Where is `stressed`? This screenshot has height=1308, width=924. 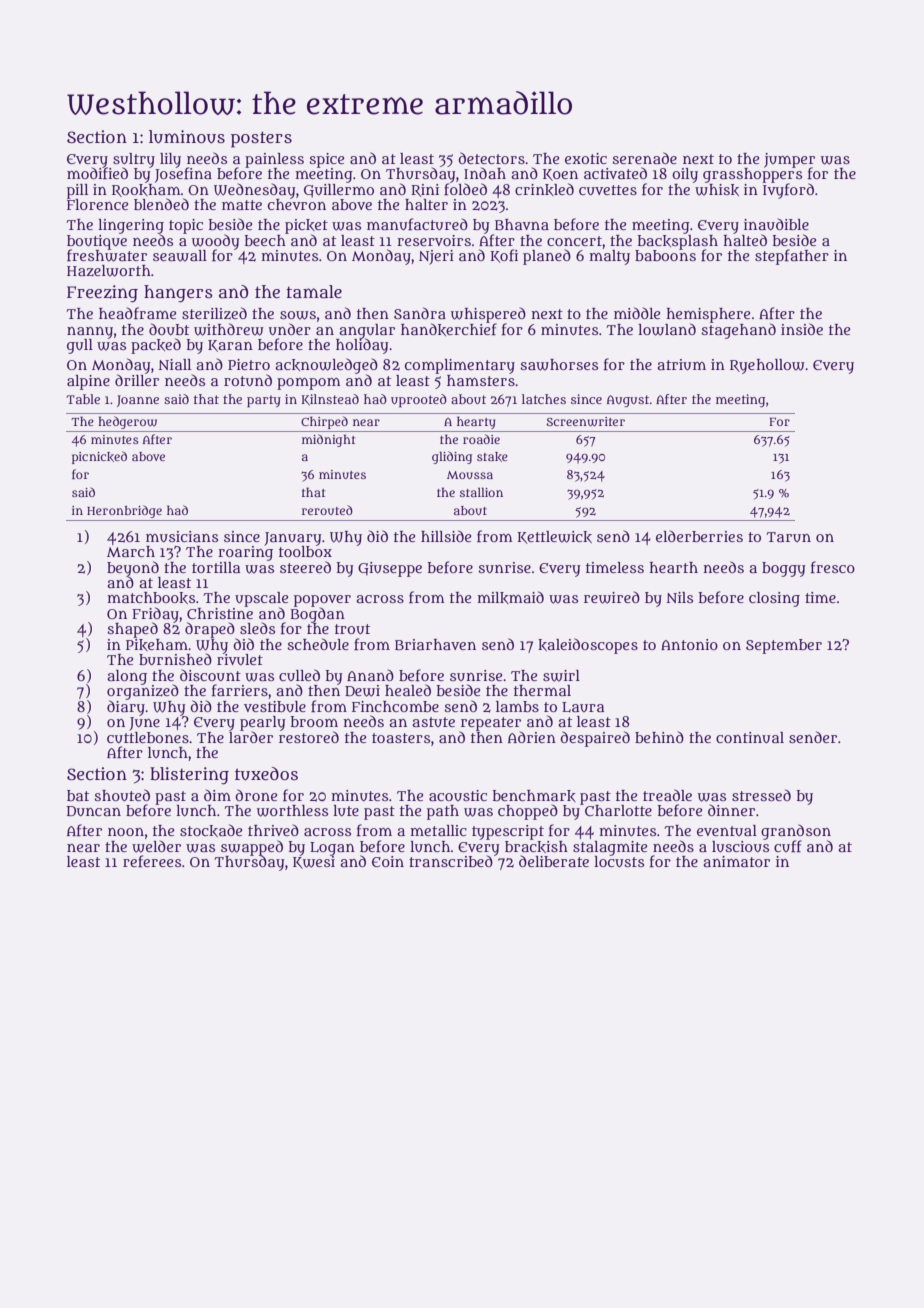 stressed is located at coordinates (761, 795).
